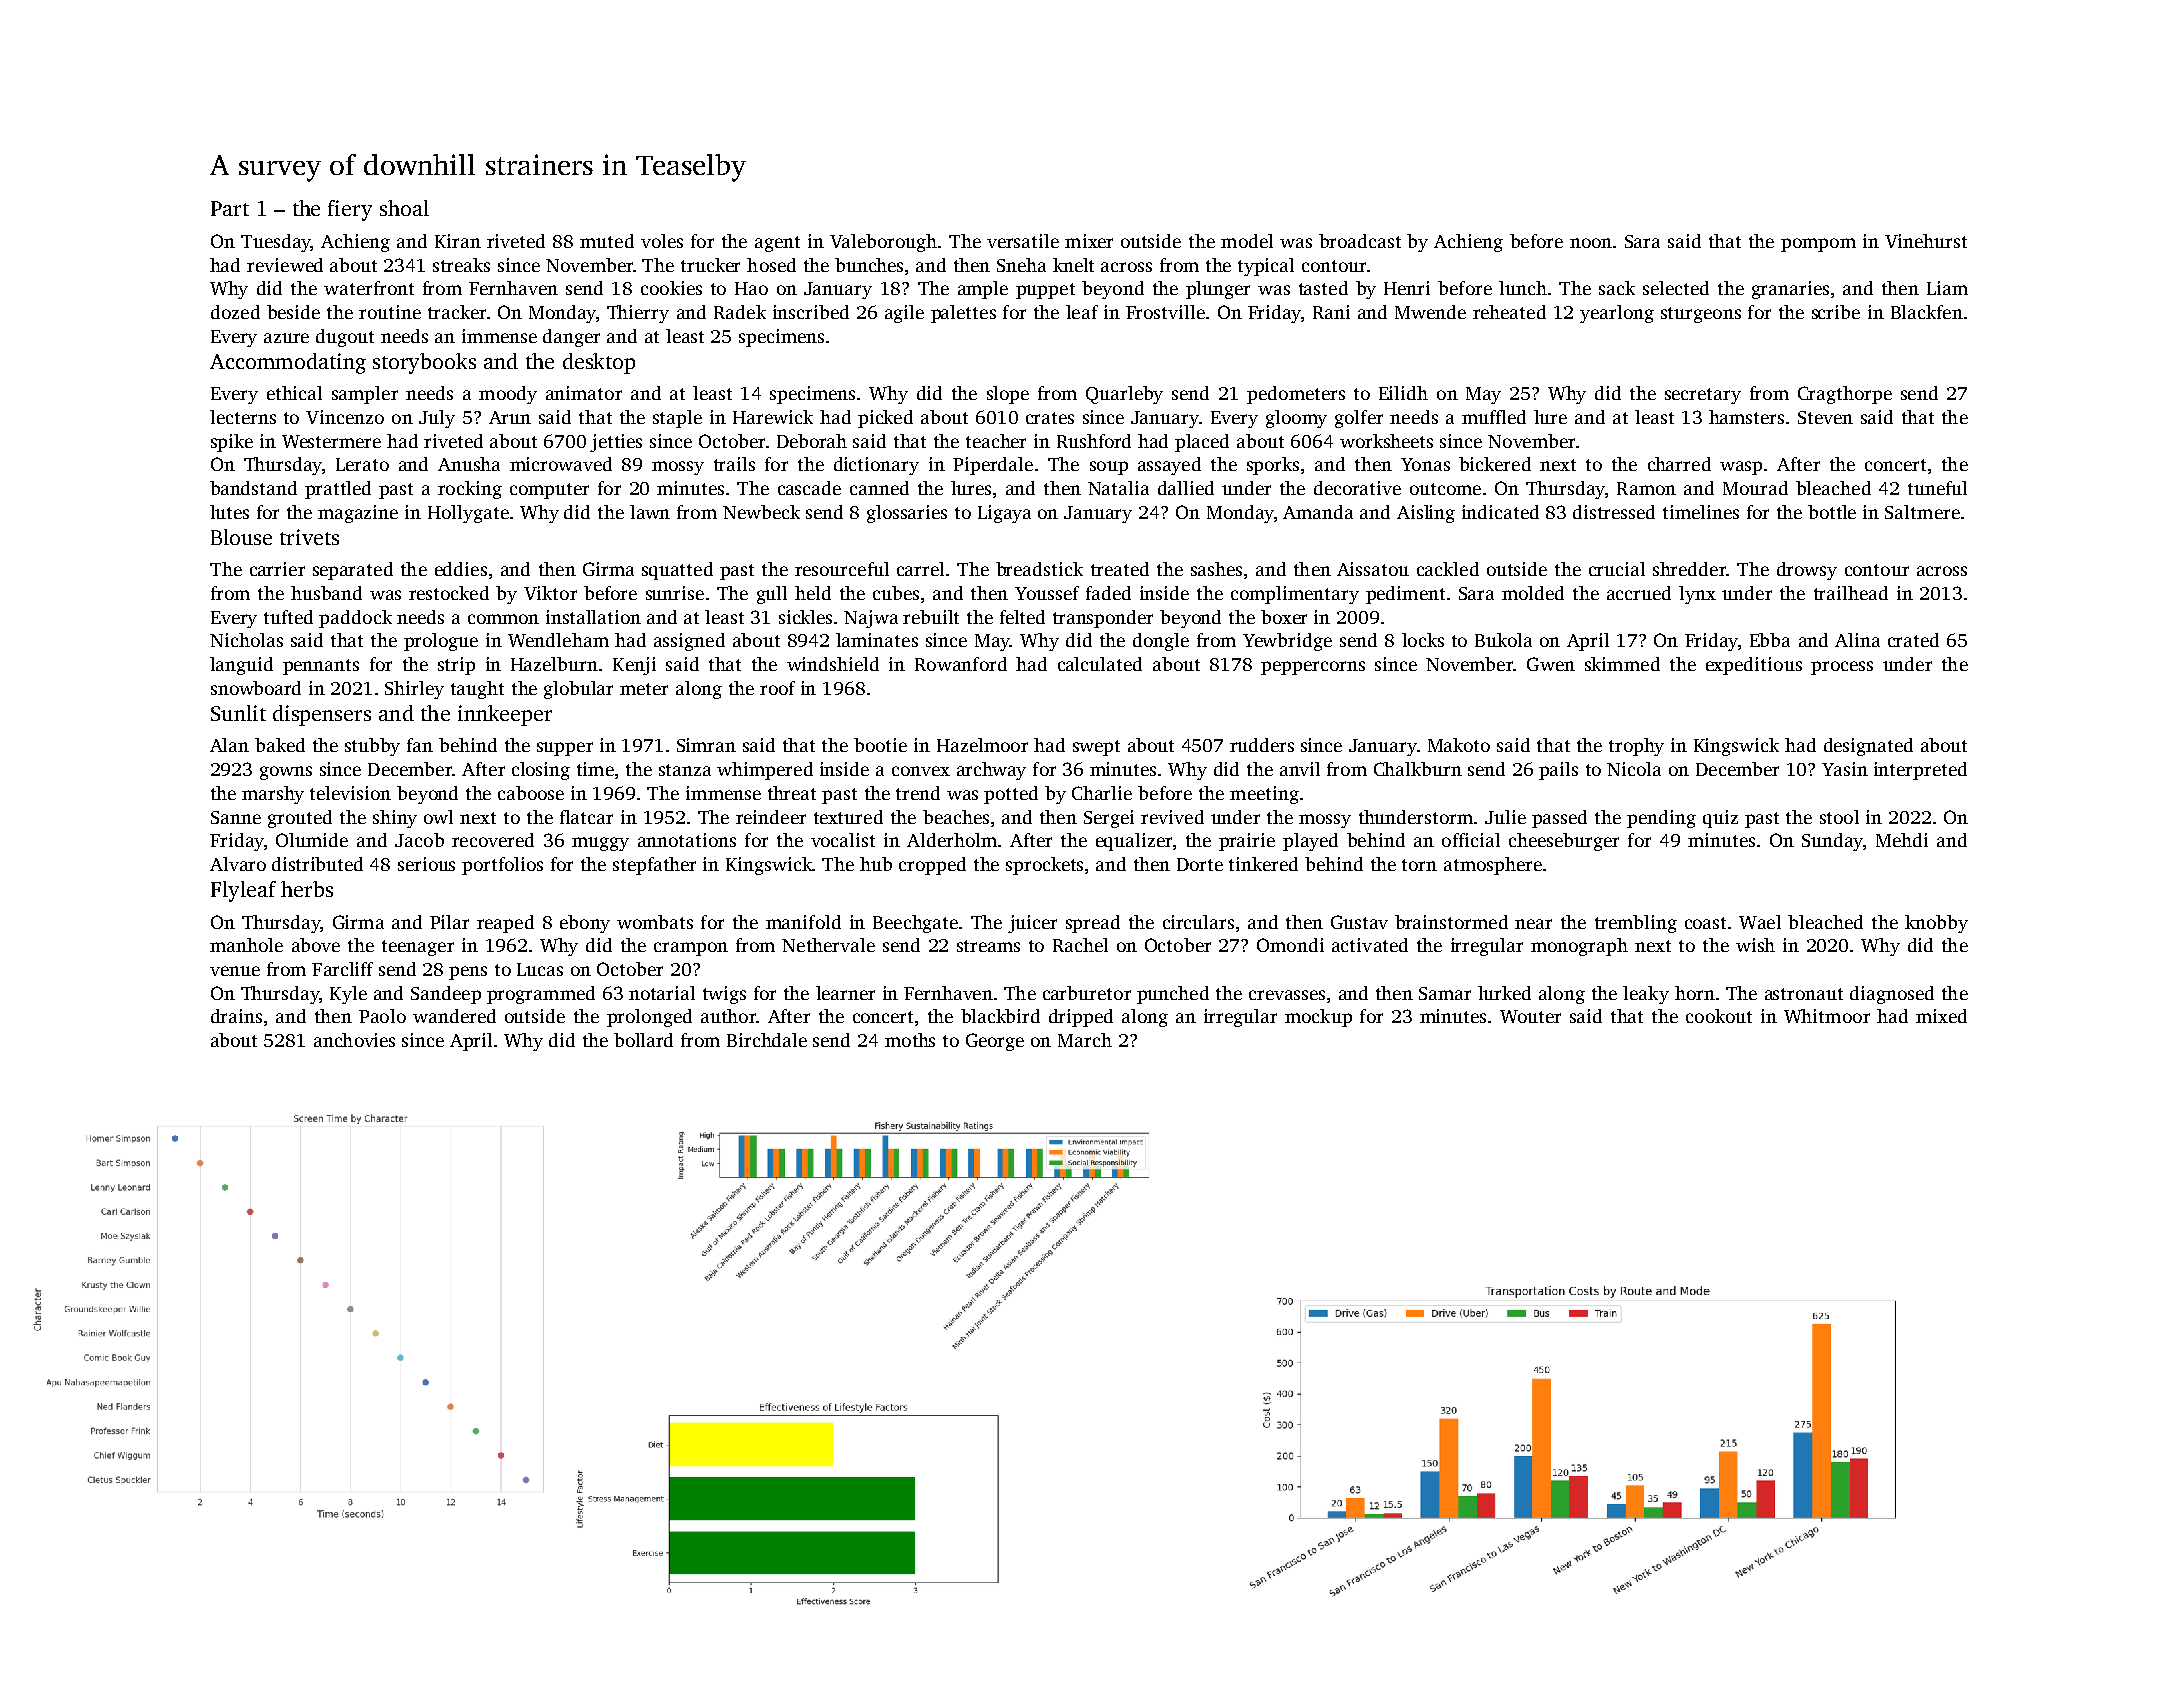 The height and width of the image is (1683, 2178). I want to click on above, so click(316, 945).
